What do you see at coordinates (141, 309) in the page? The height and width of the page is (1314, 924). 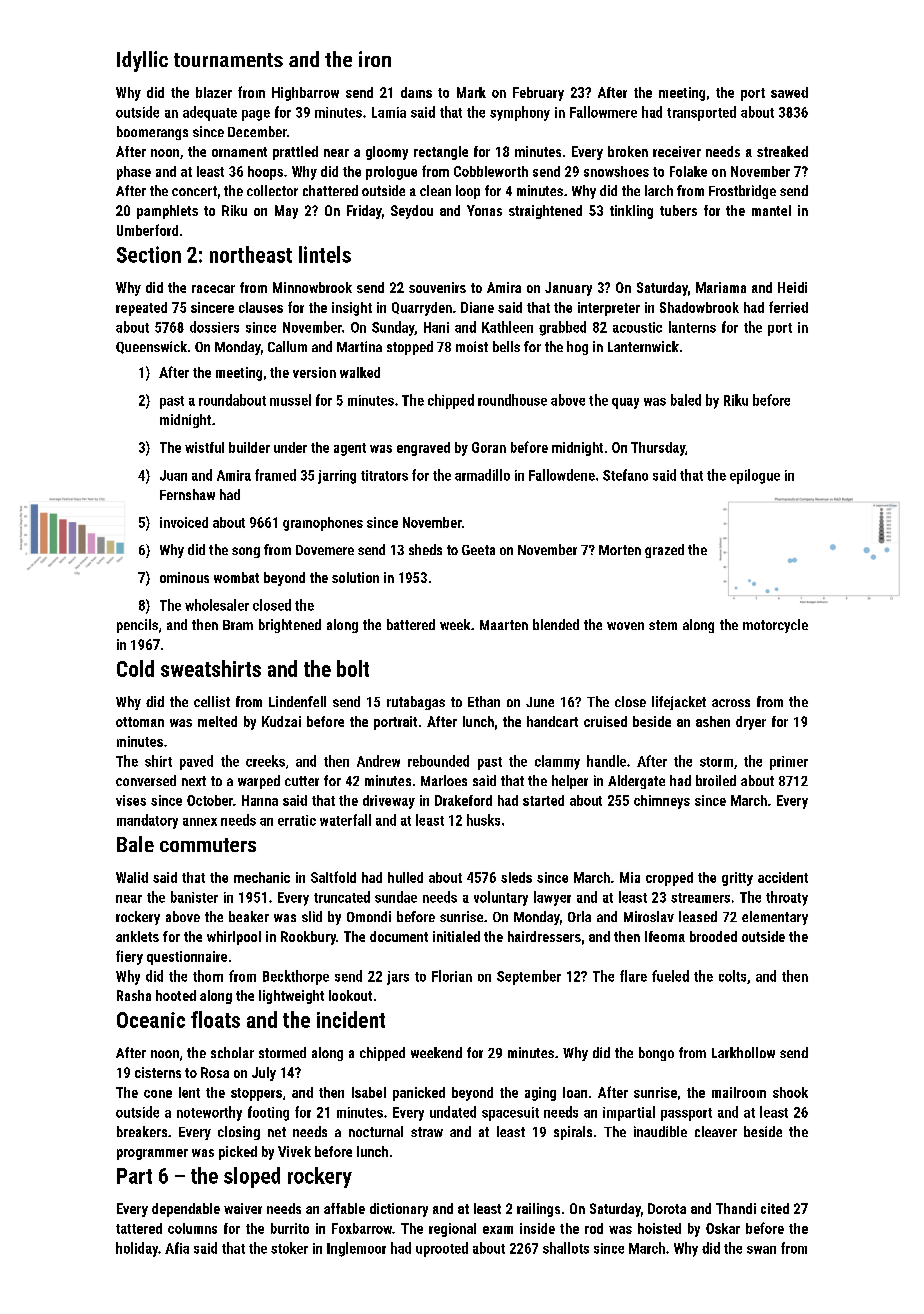 I see `repeated` at bounding box center [141, 309].
